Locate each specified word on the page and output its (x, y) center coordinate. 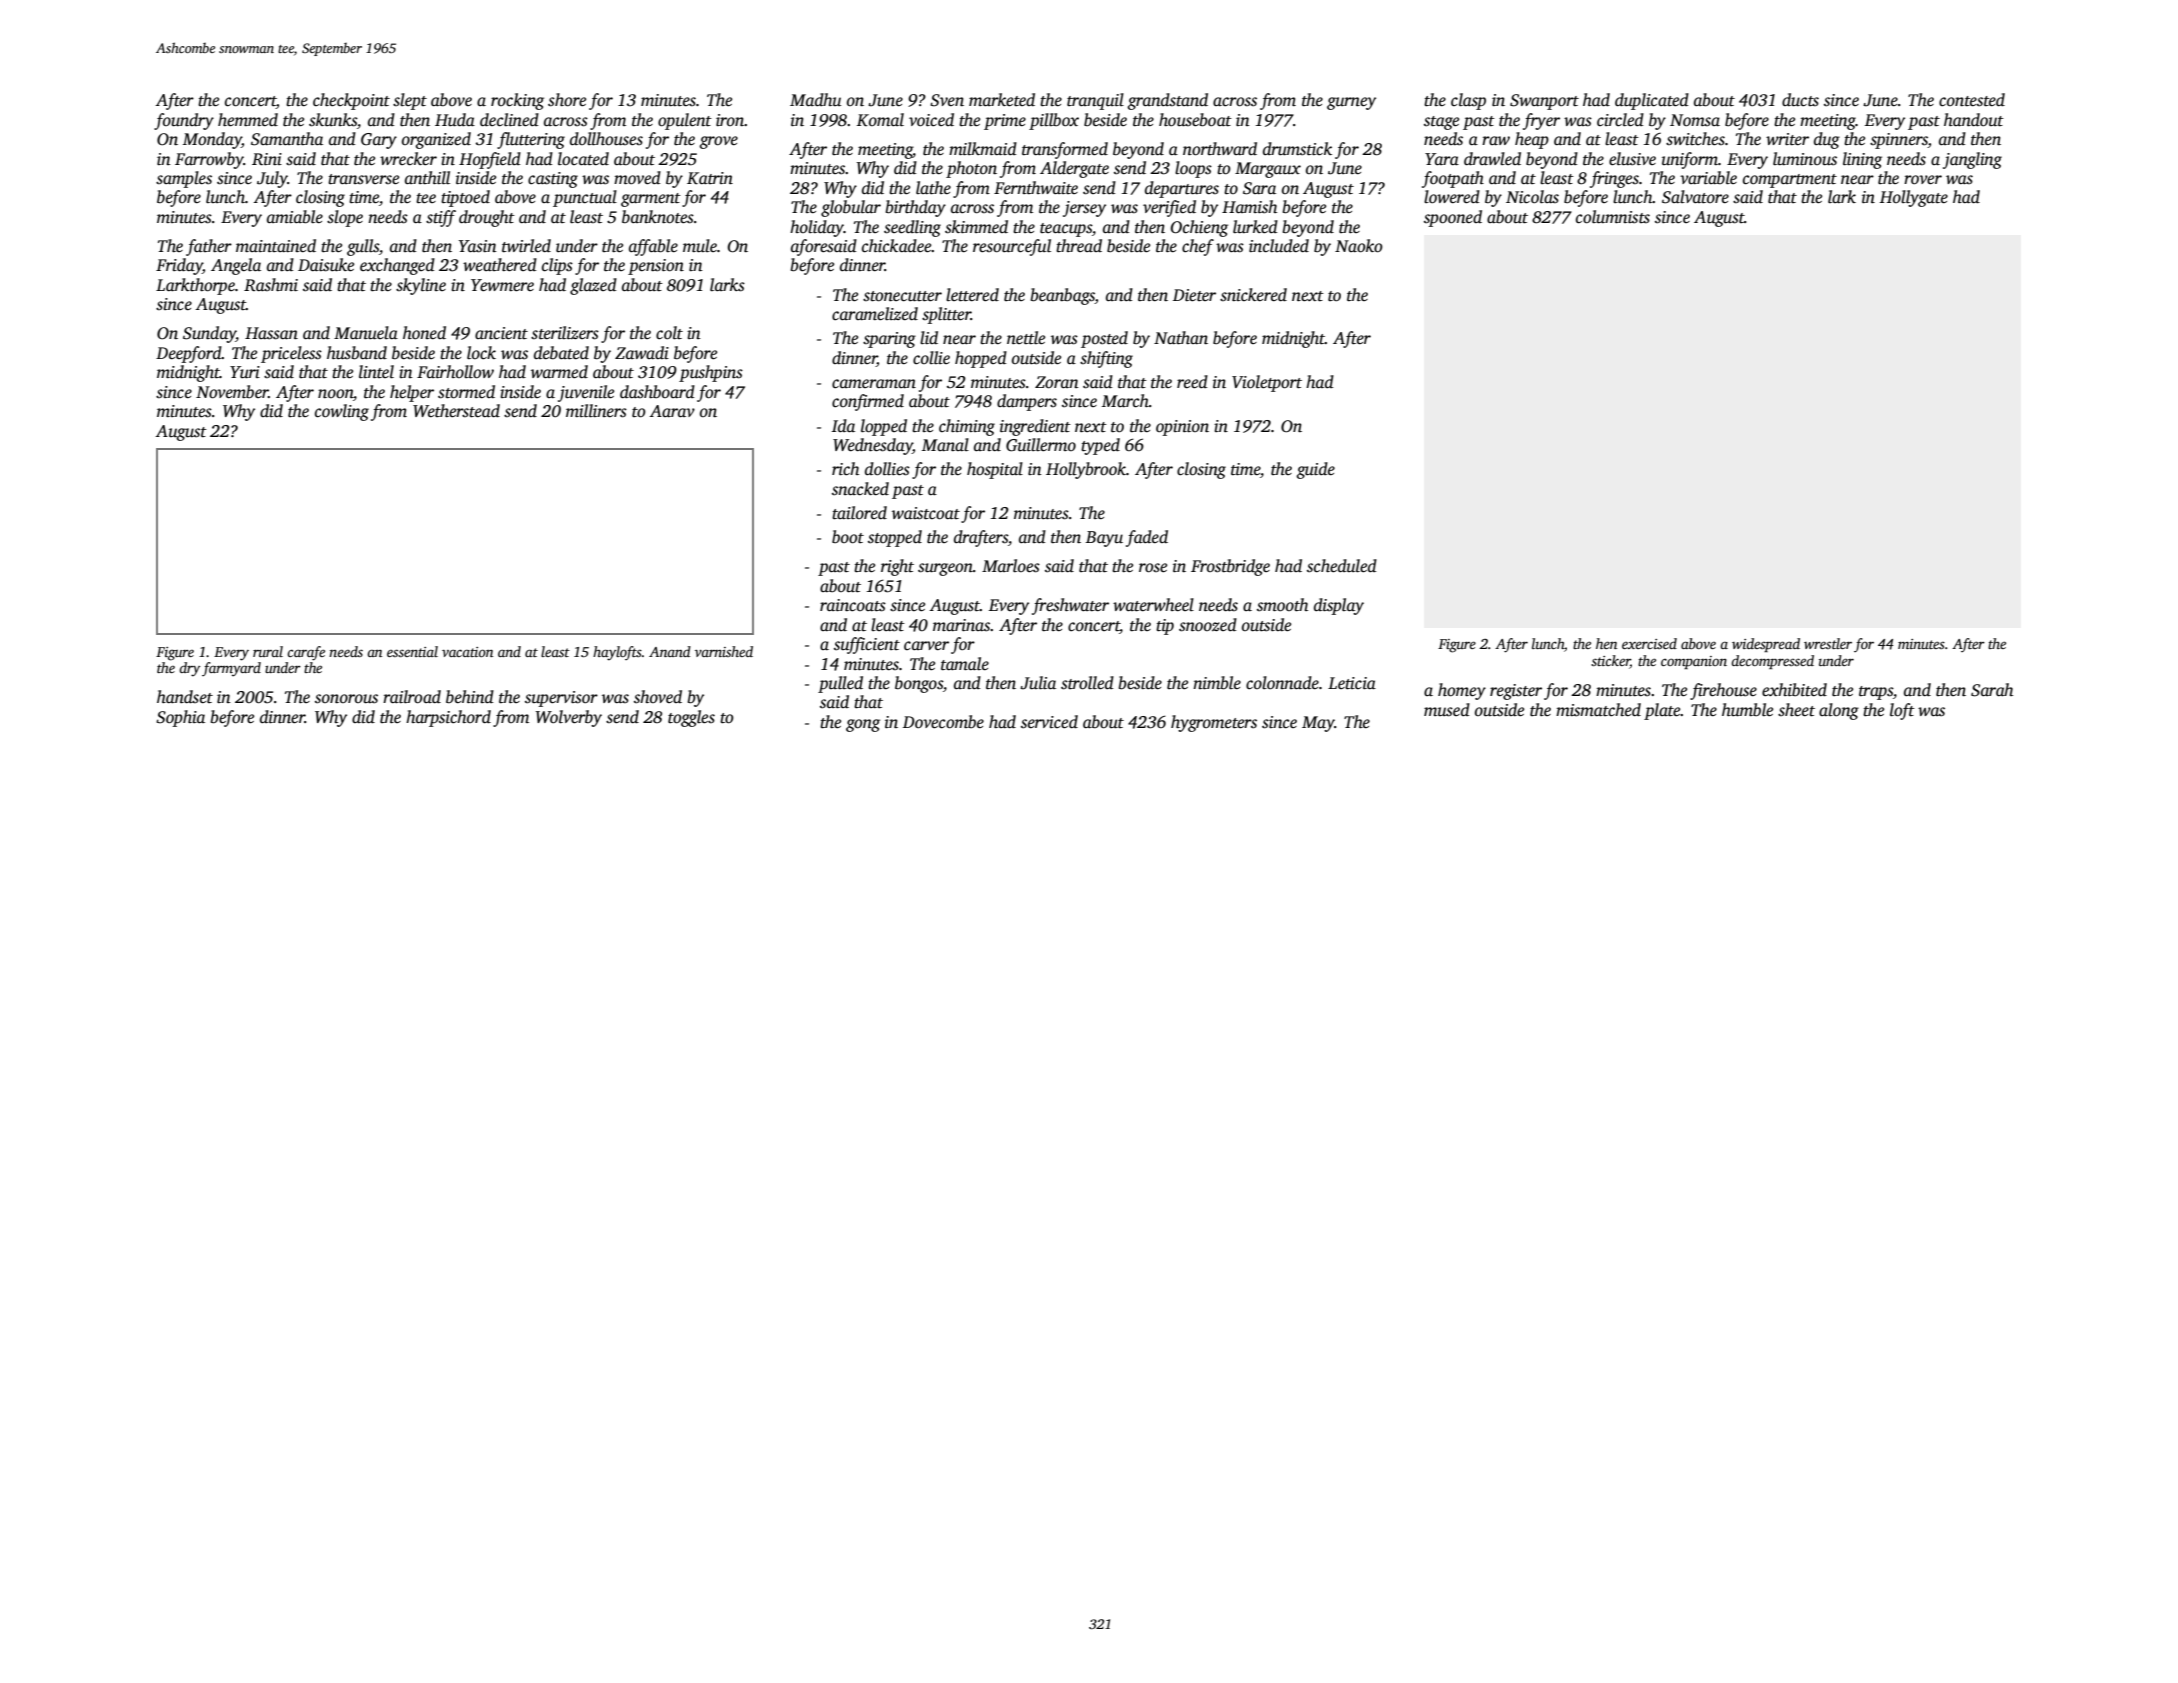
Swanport (1544, 102)
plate (1662, 711)
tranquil (1095, 101)
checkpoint (351, 101)
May (1318, 724)
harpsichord (448, 718)
